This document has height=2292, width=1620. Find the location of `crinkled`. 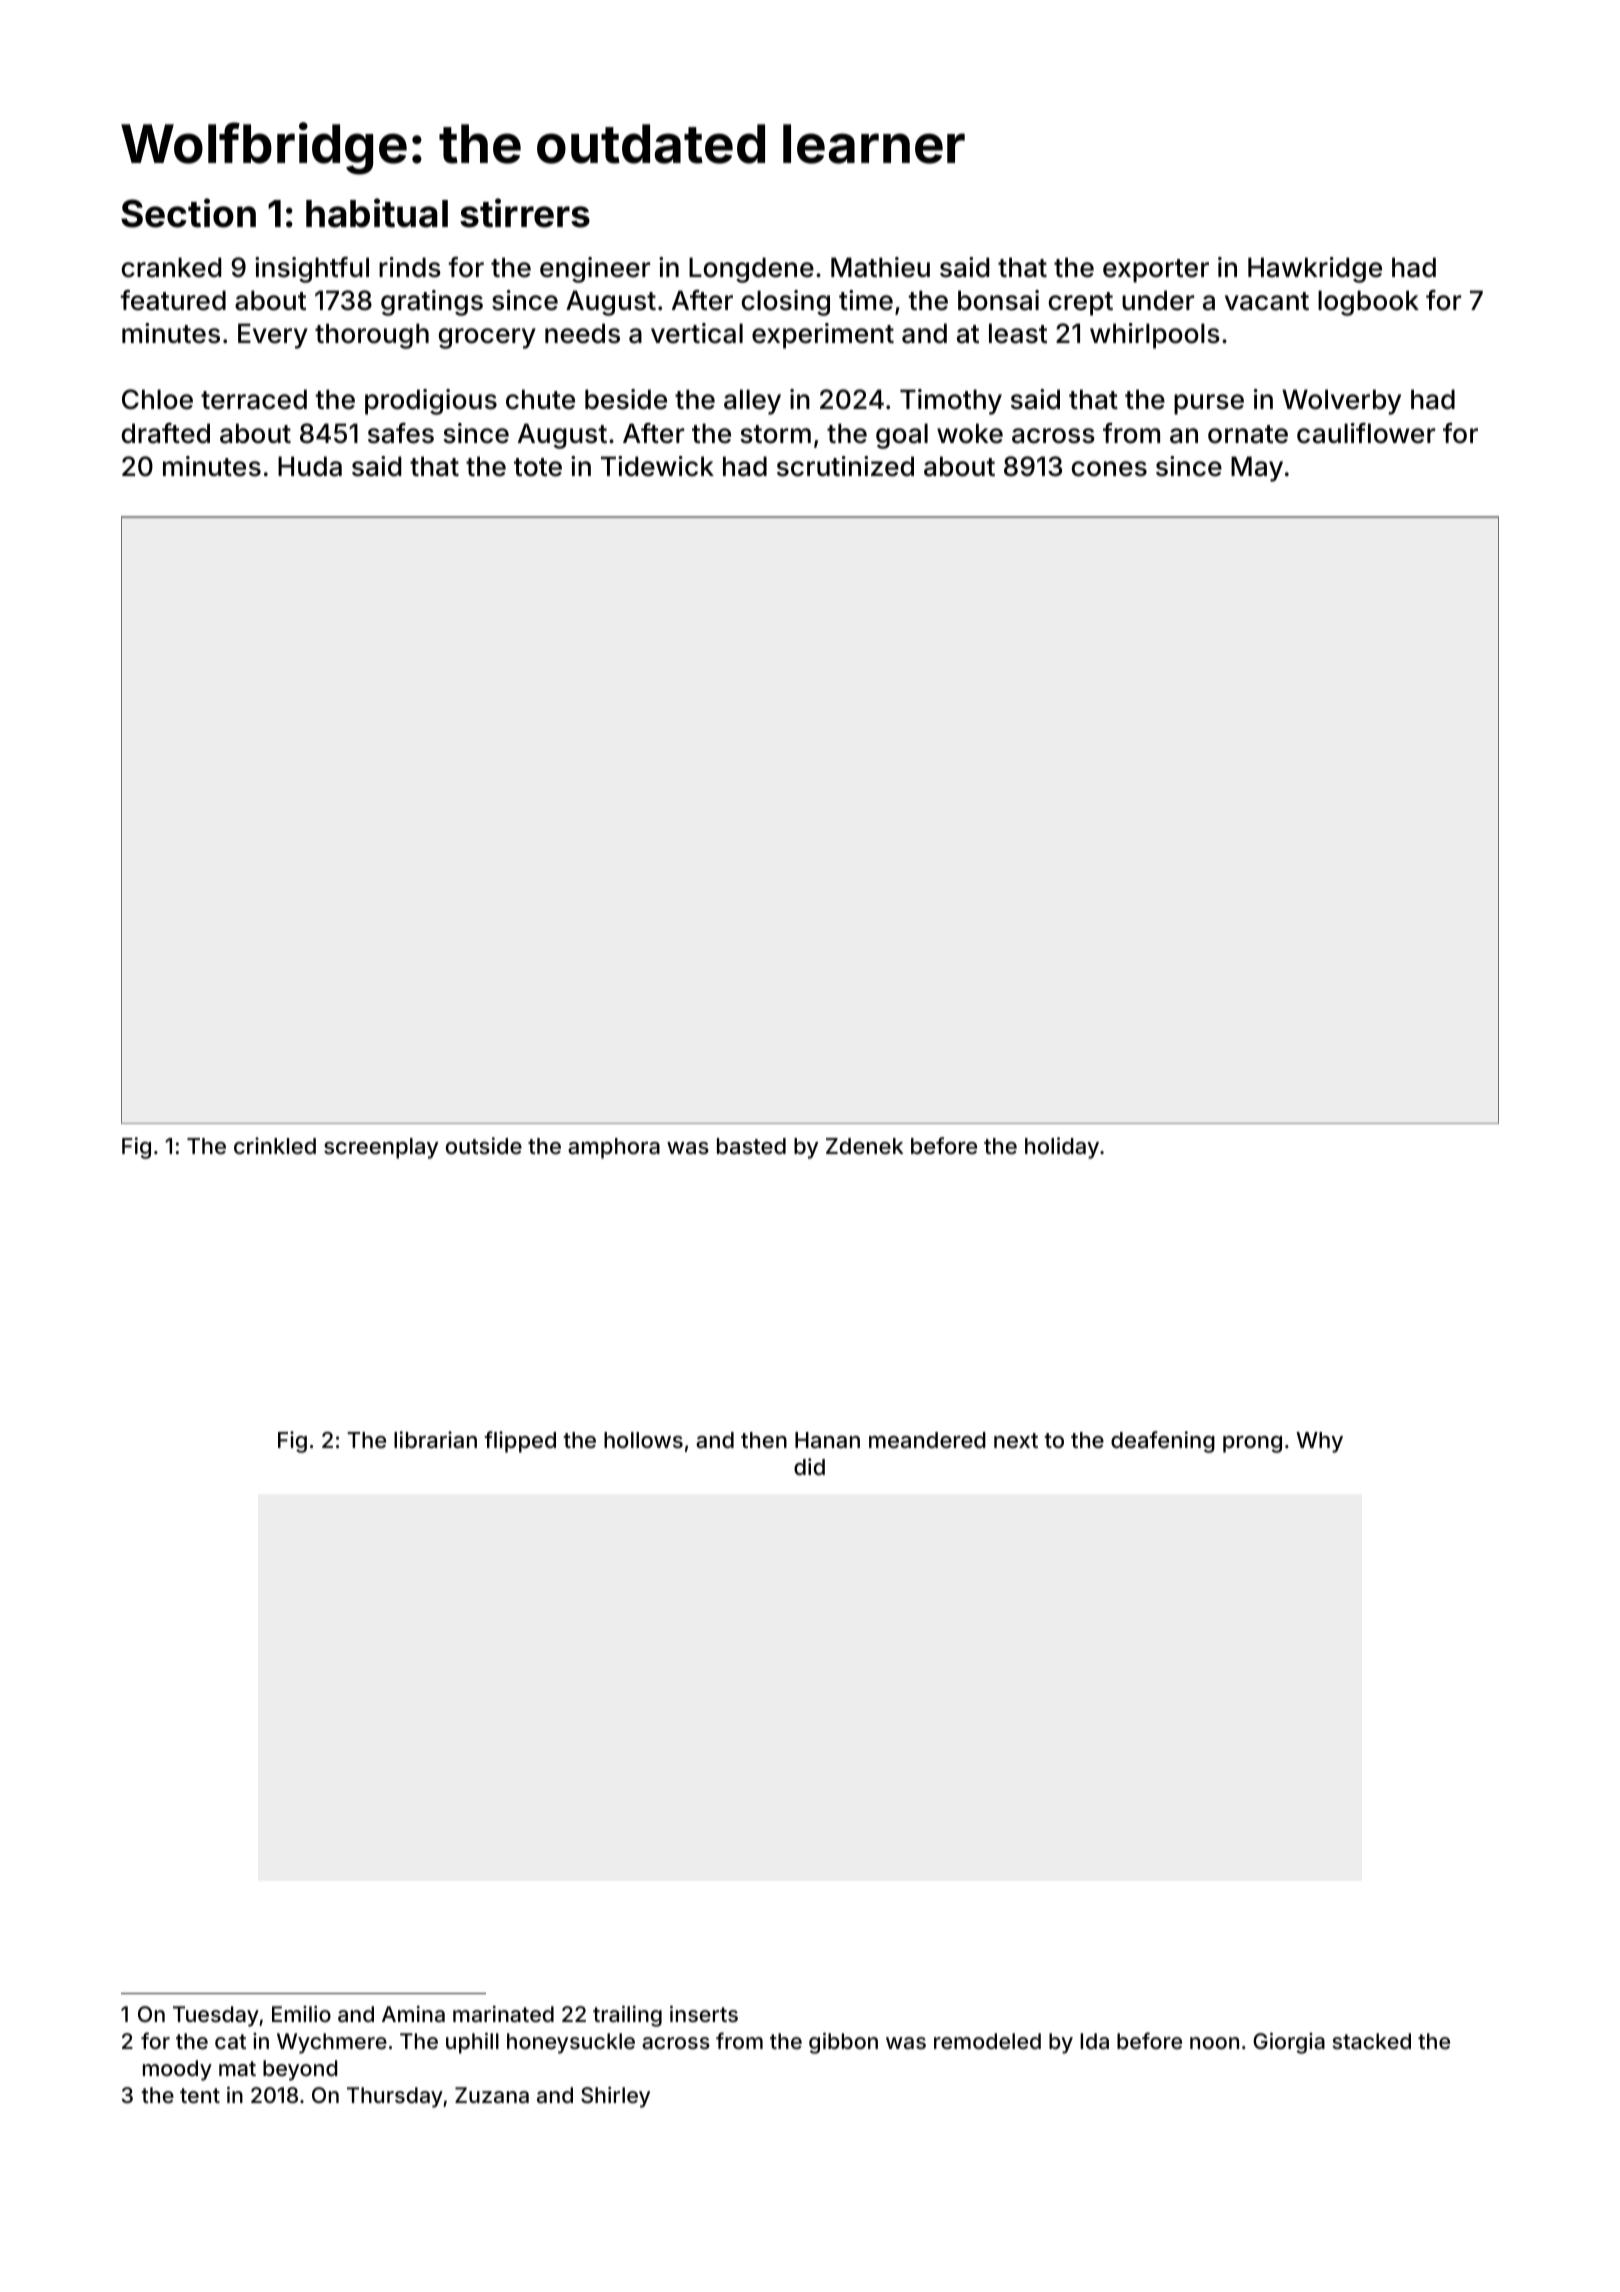

crinkled is located at coordinates (275, 1145).
